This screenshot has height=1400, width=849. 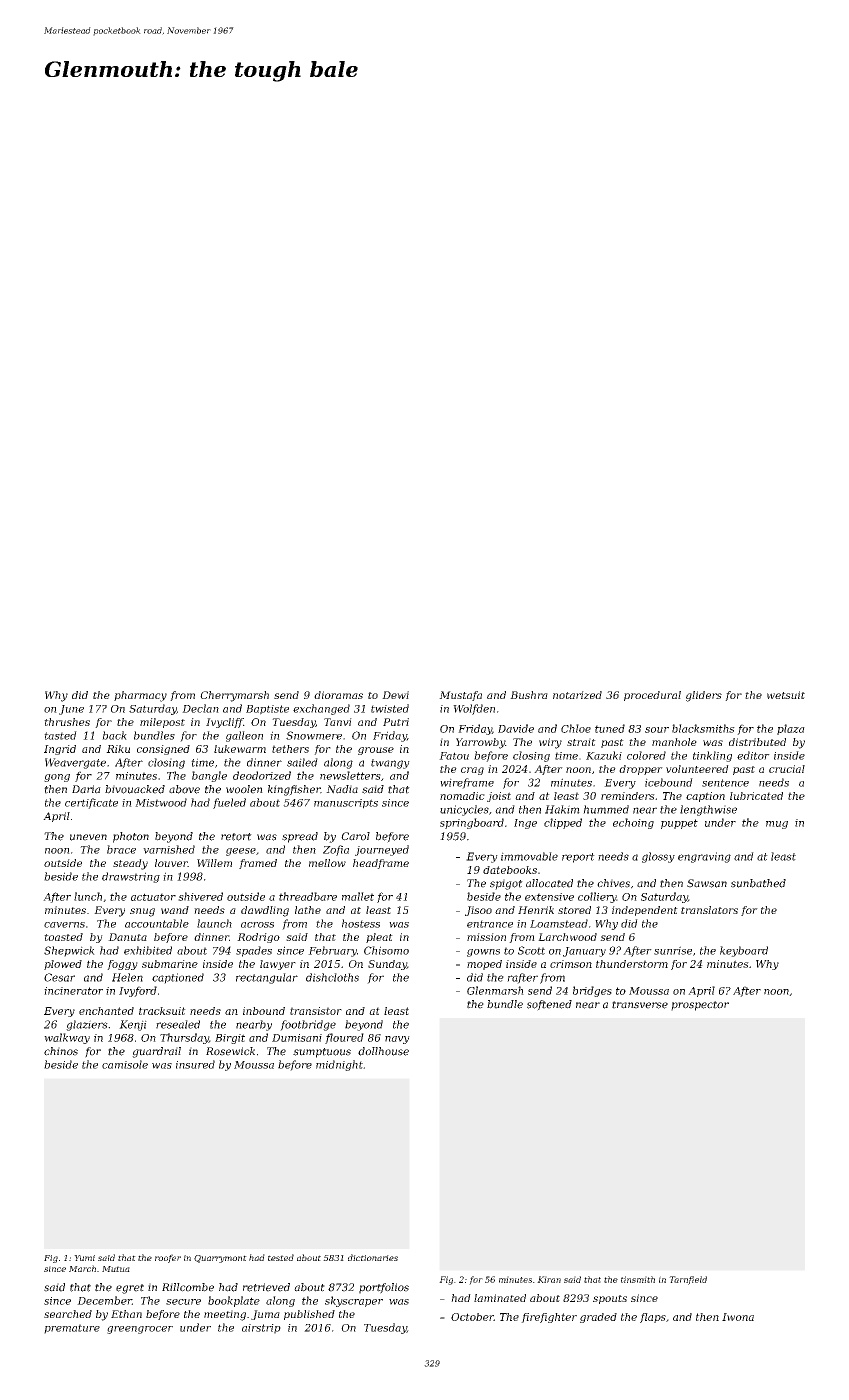 What do you see at coordinates (381, 864) in the screenshot?
I see `headframe` at bounding box center [381, 864].
